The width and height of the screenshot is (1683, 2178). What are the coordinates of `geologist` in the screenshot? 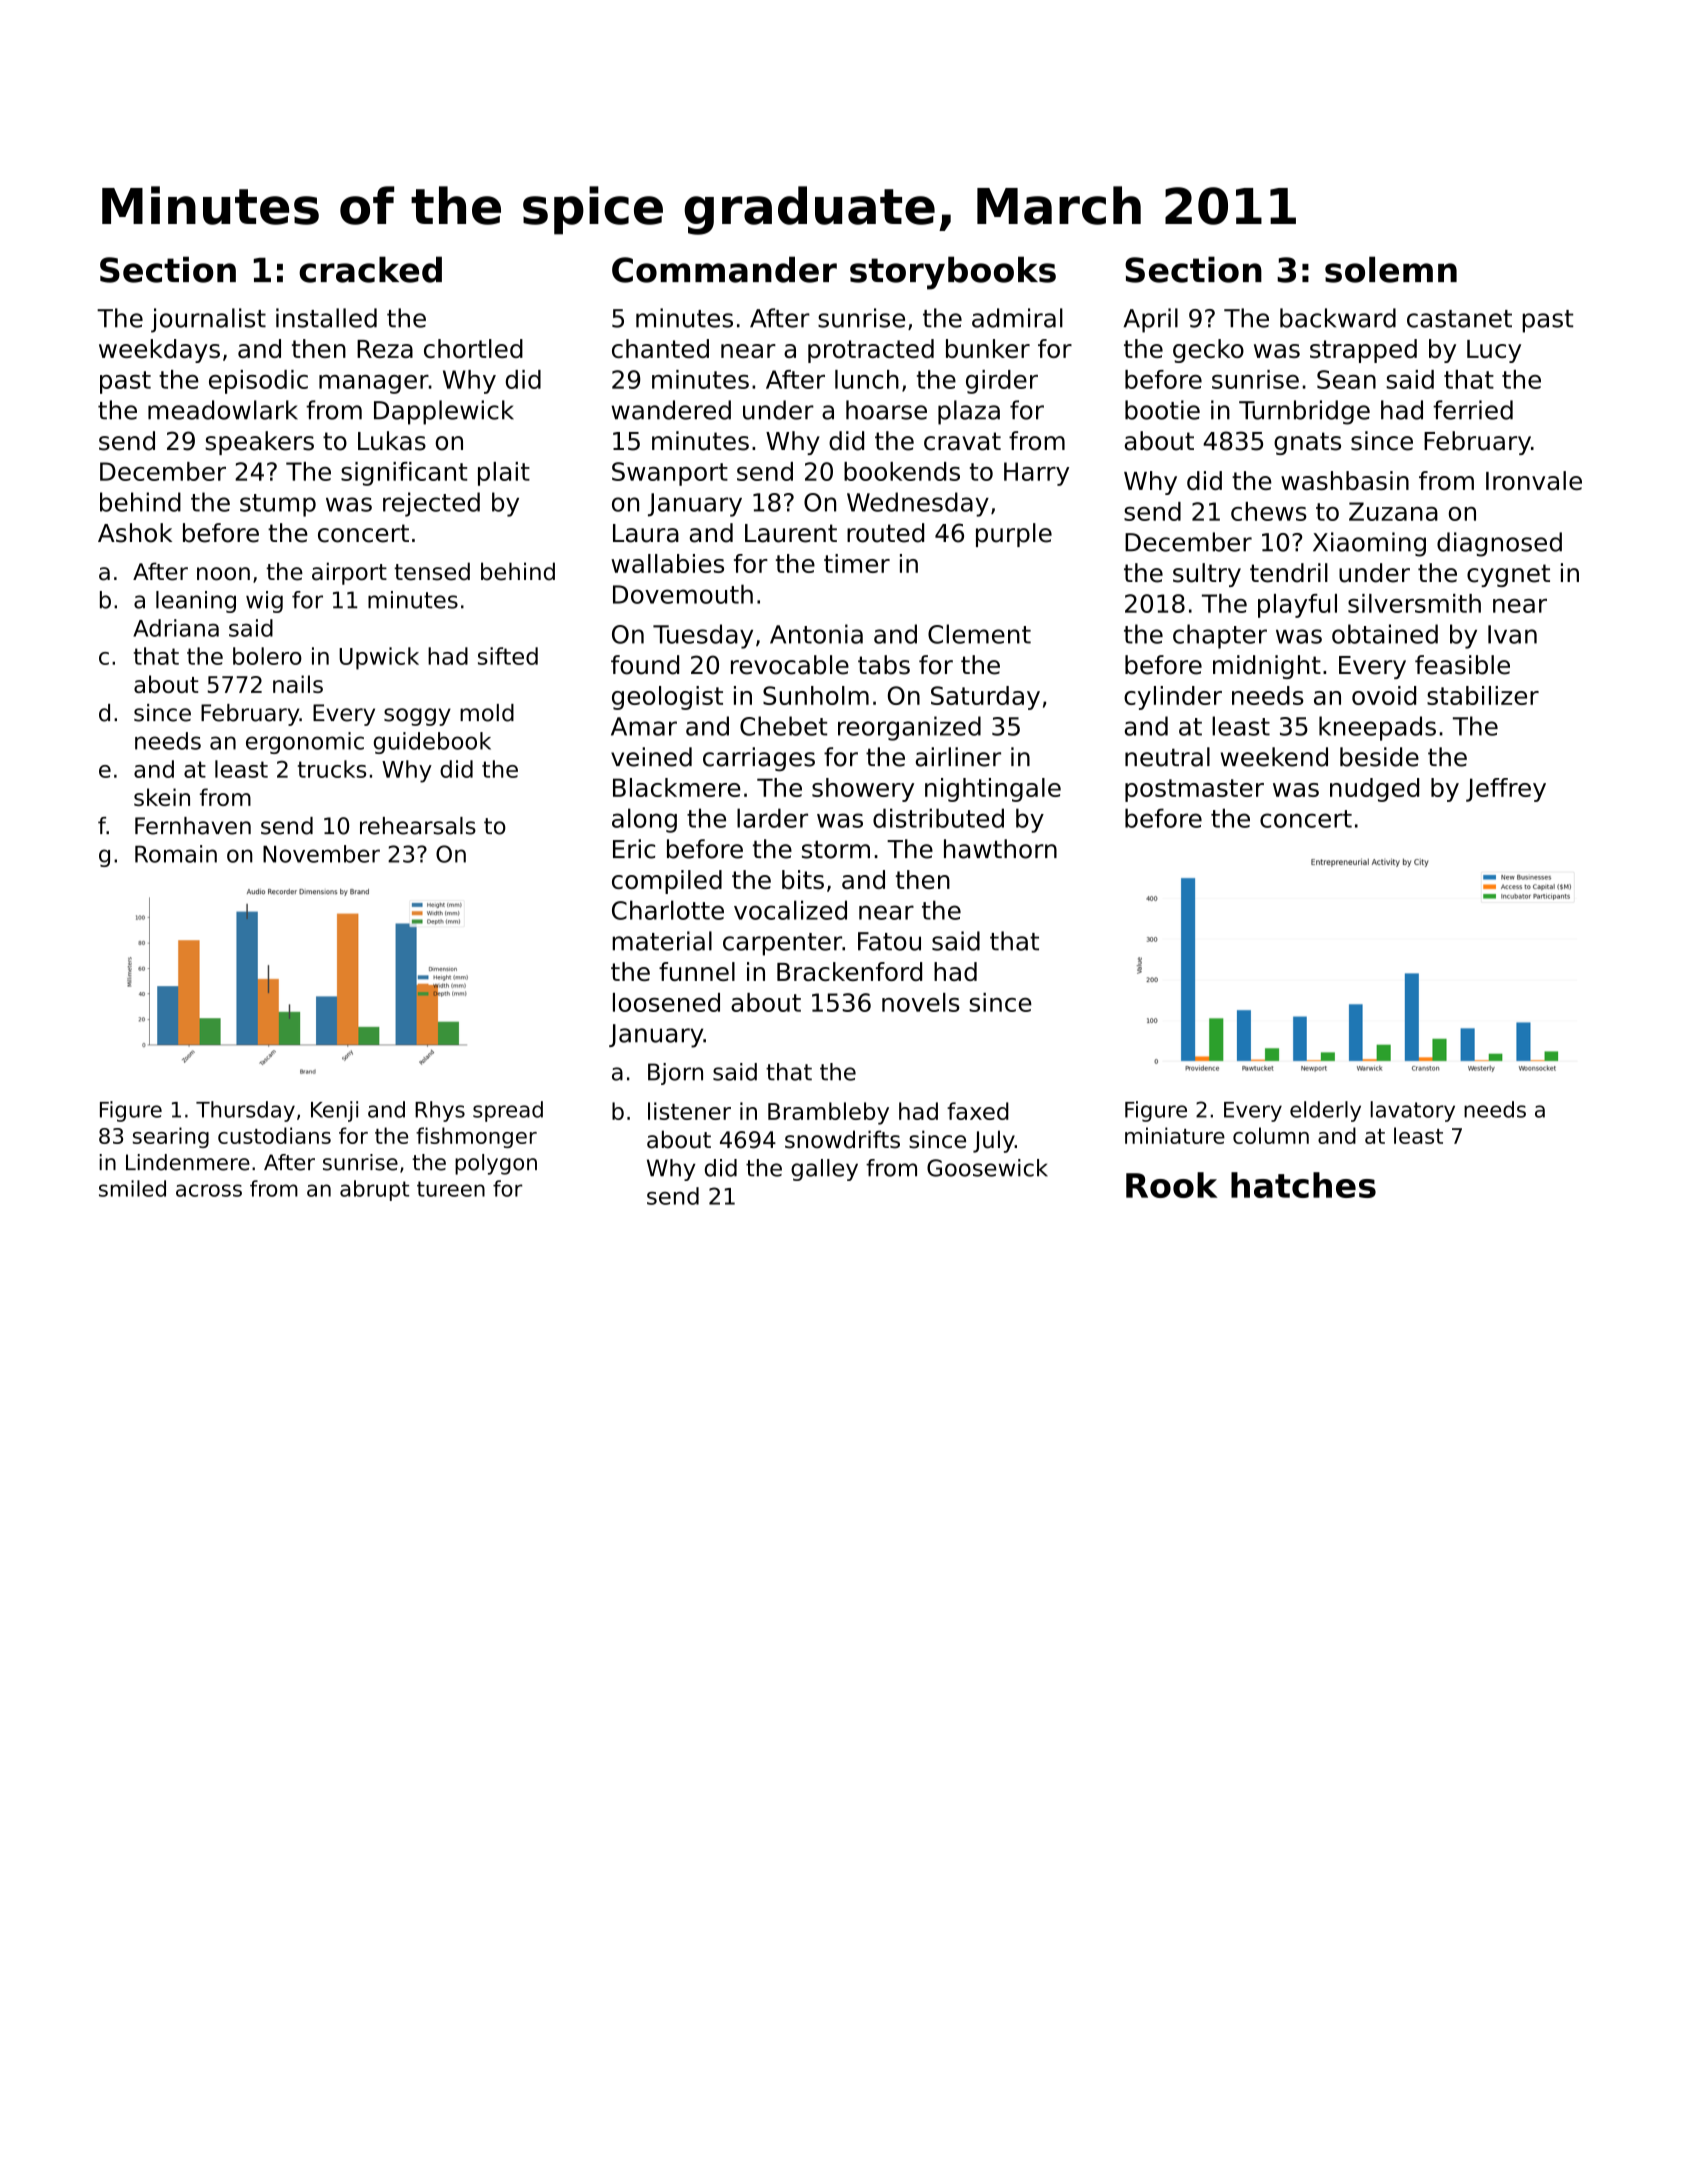 It's located at (667, 698).
